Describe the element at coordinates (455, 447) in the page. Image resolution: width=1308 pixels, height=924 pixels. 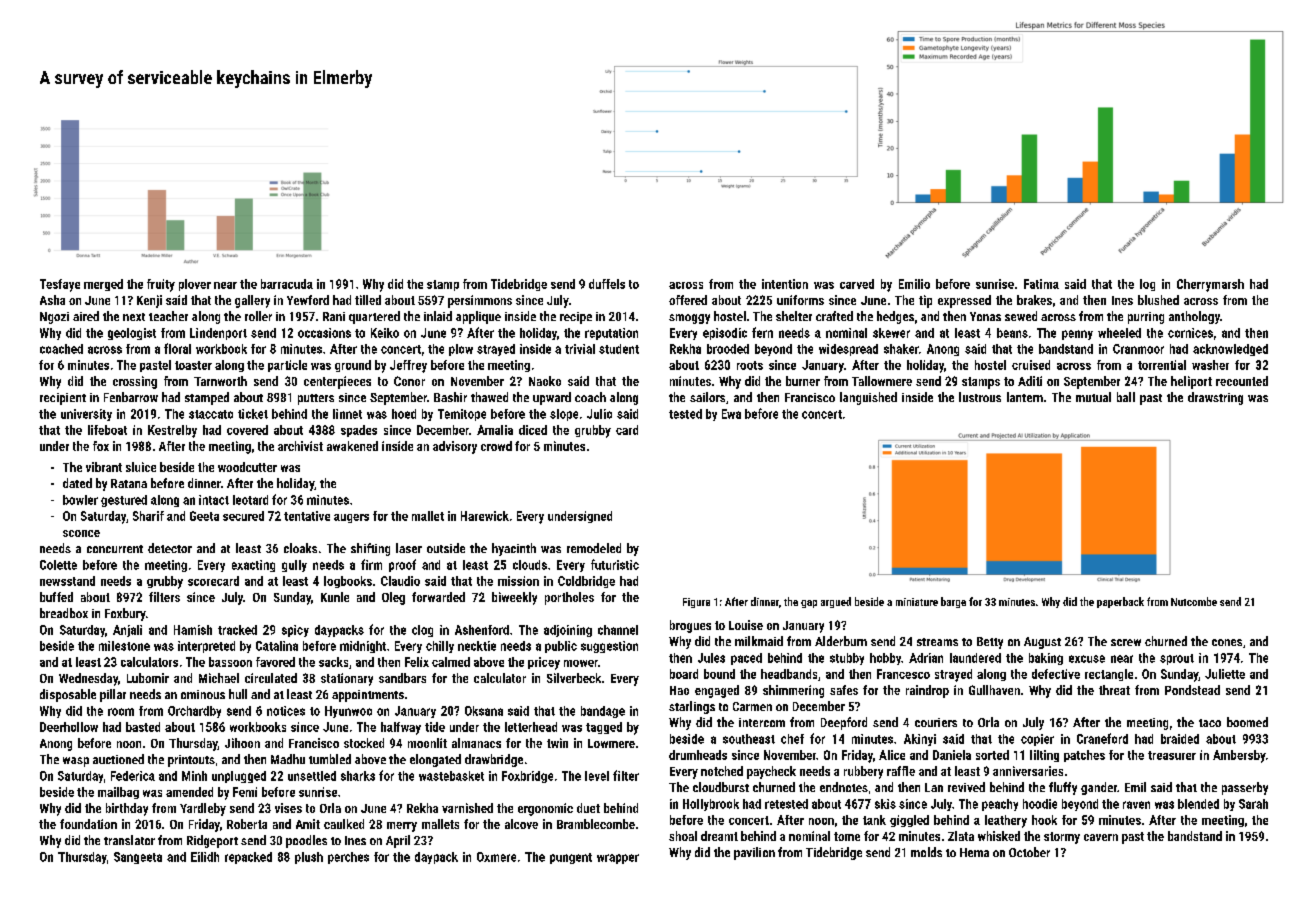
I see `advisory` at that location.
